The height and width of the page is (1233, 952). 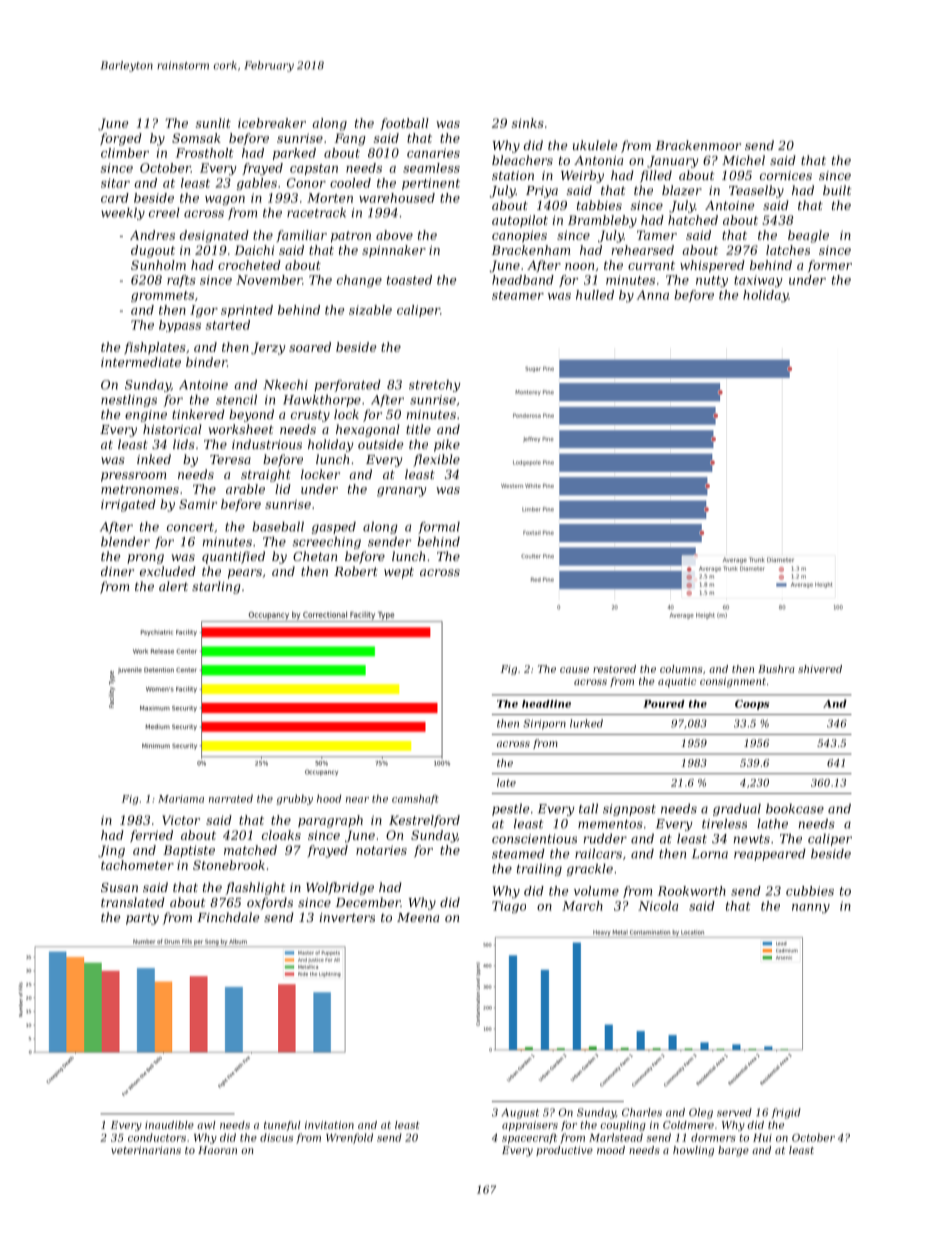 I want to click on grommets, so click(x=162, y=296).
